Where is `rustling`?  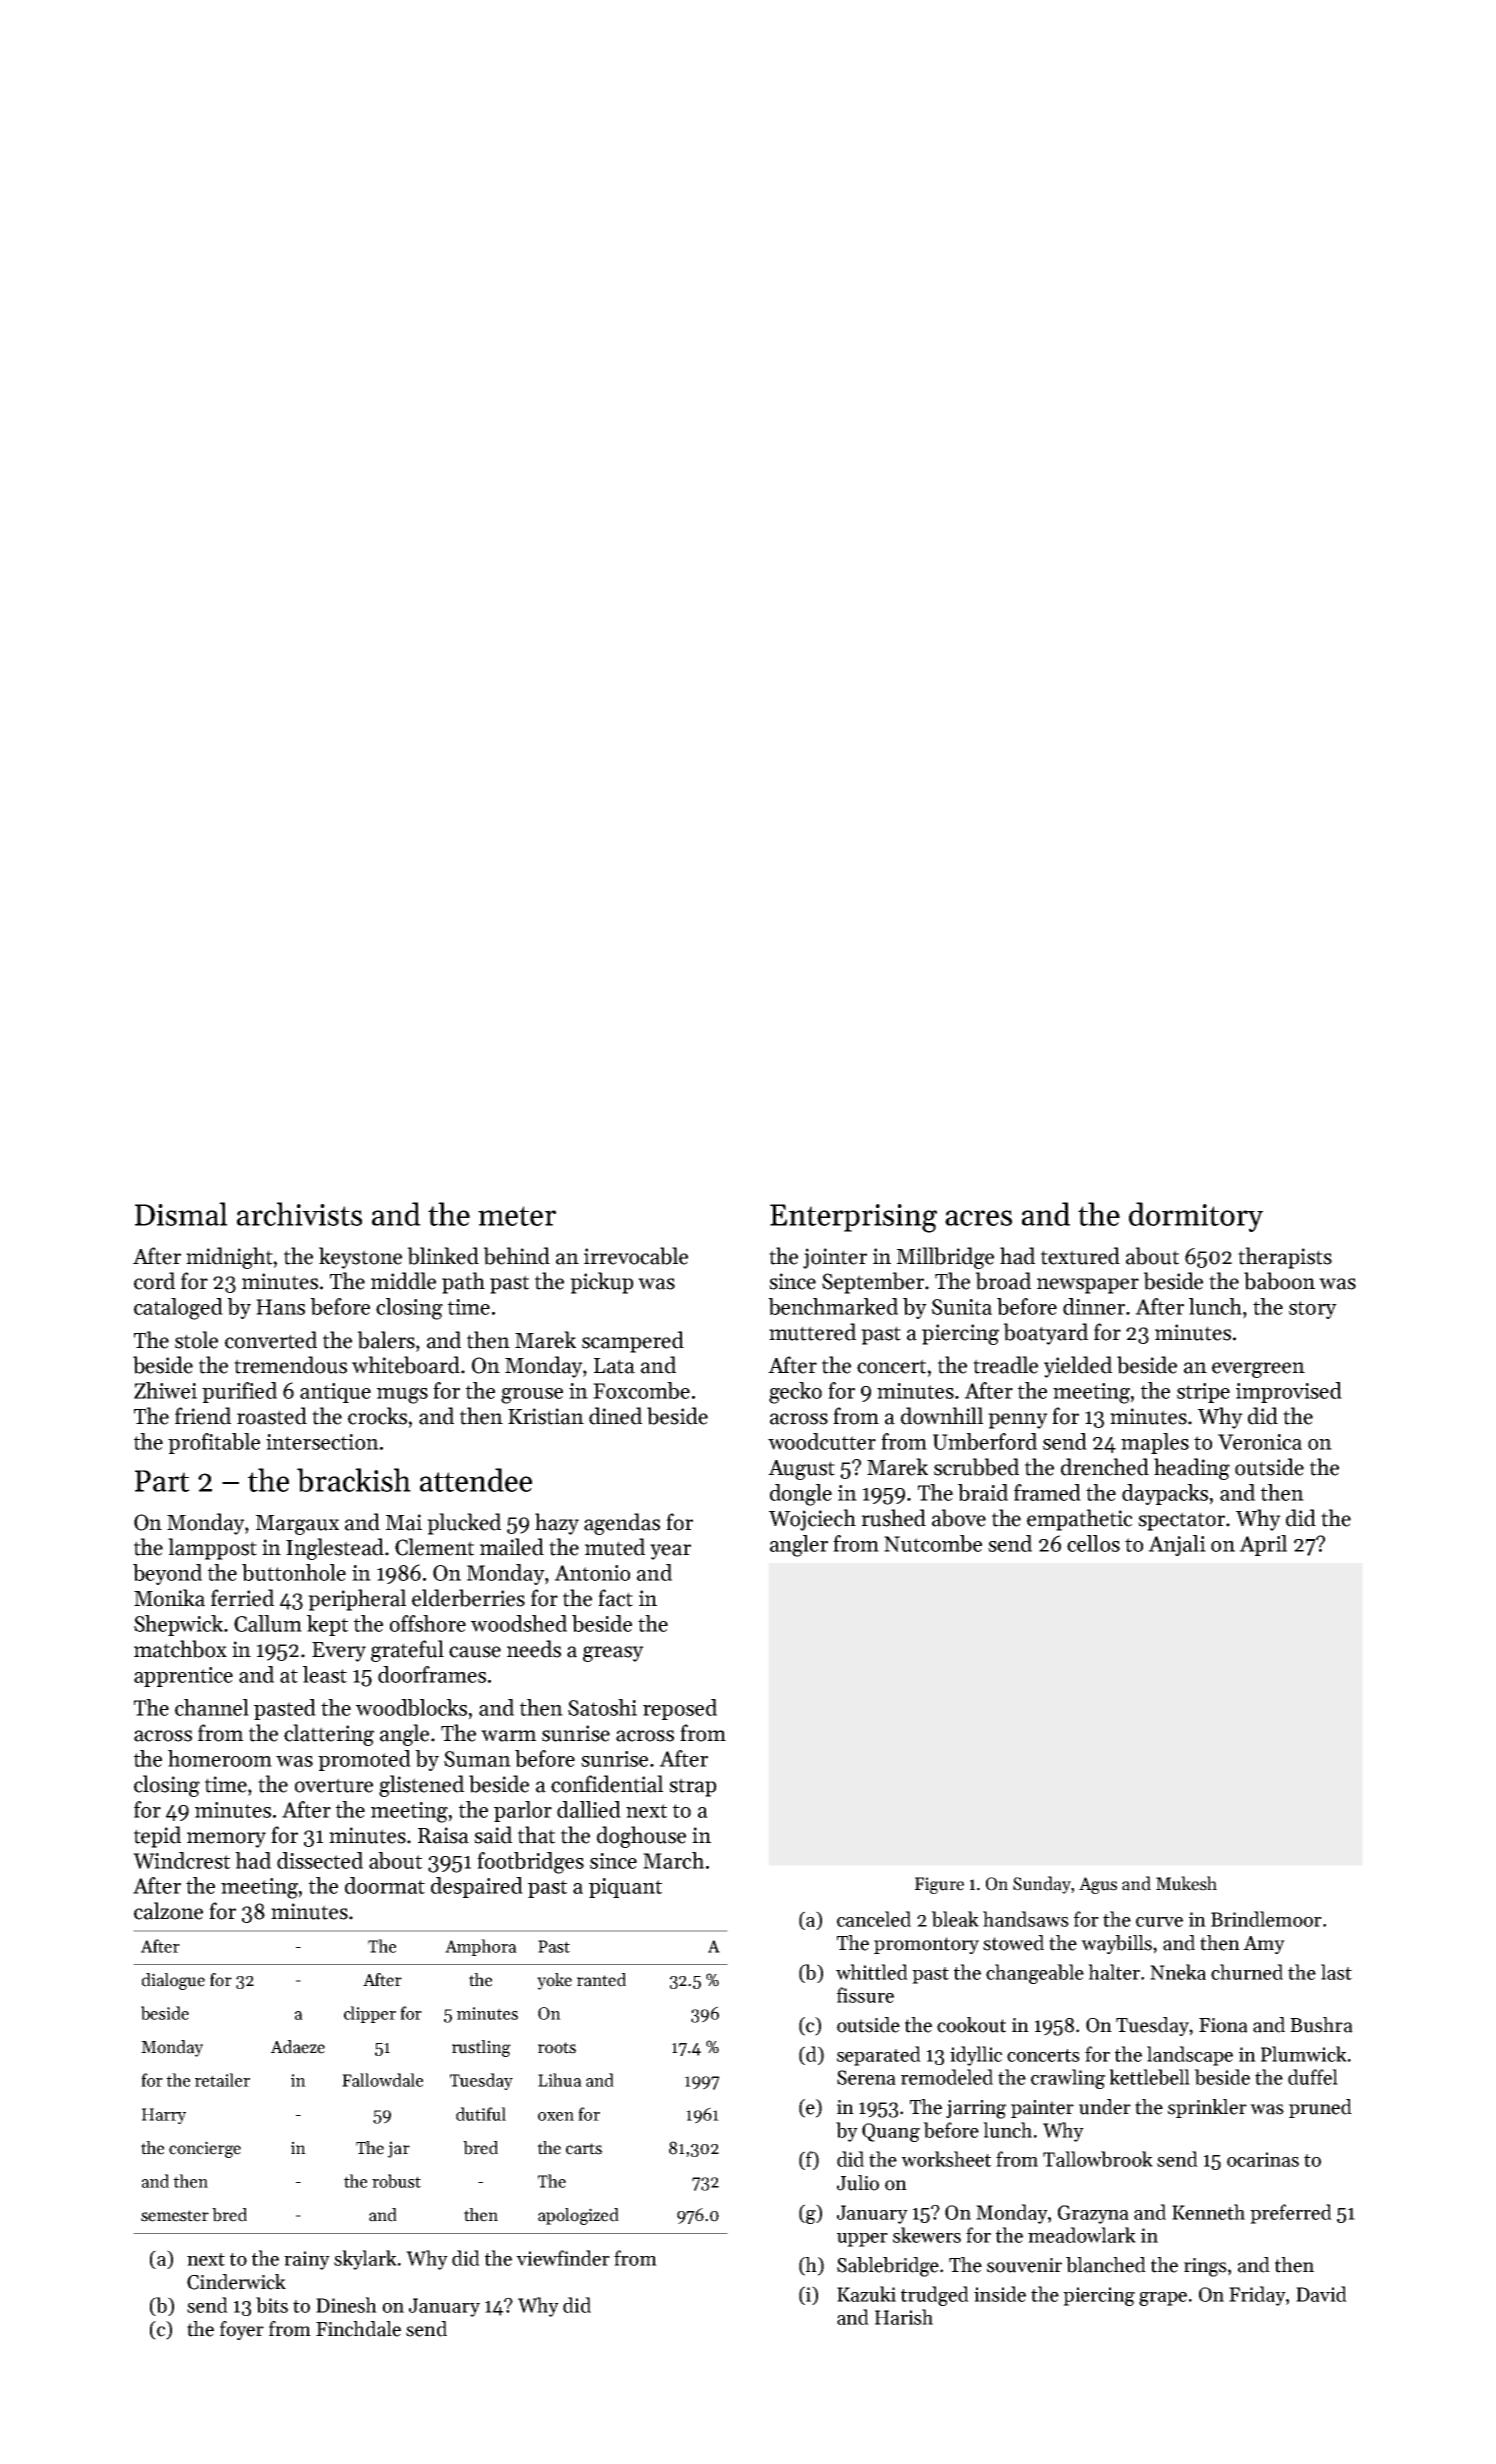 rustling is located at coordinates (481, 2048).
